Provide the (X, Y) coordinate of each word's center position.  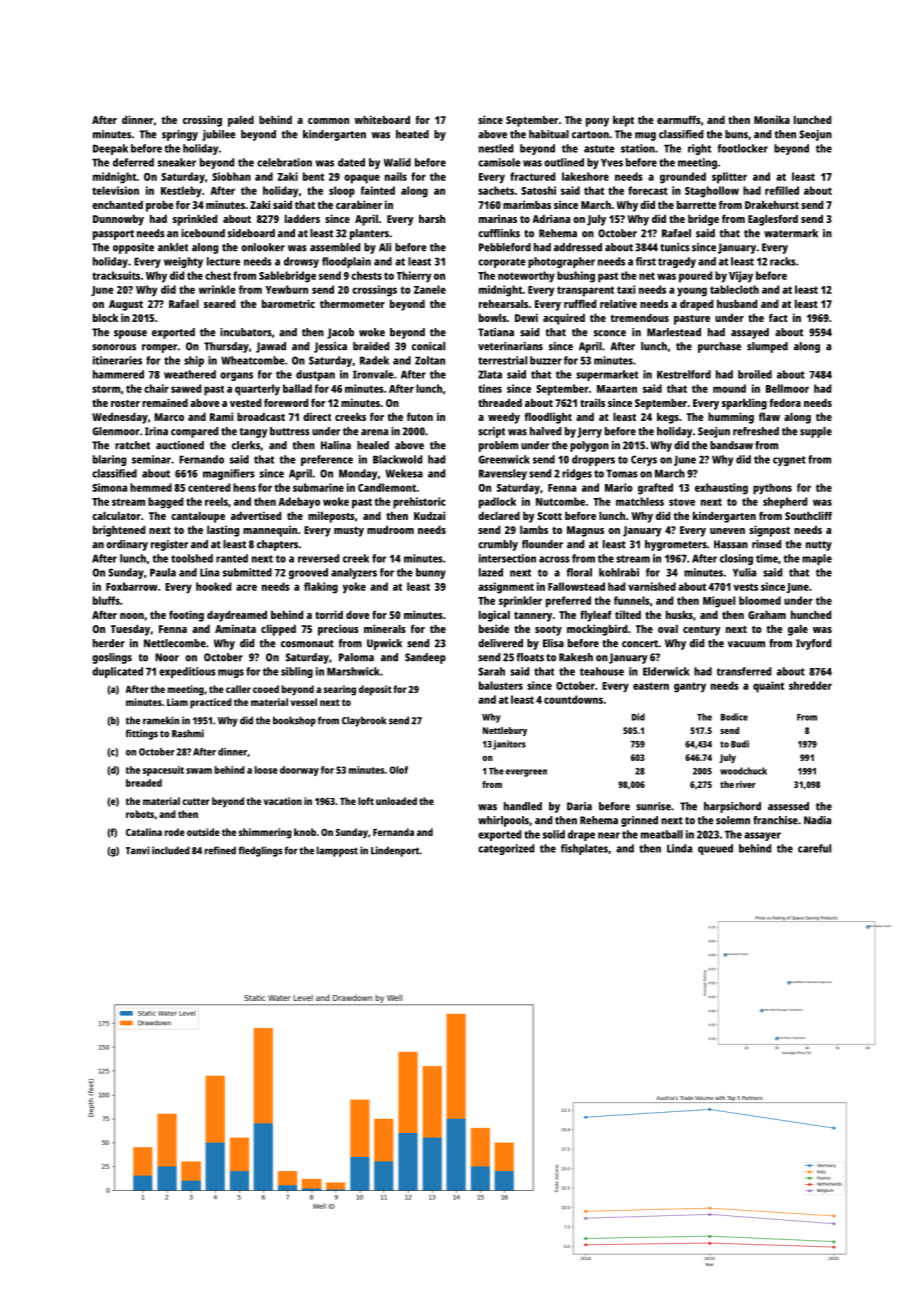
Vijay (741, 277)
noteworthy (526, 277)
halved (545, 431)
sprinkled (195, 220)
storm (106, 389)
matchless (640, 501)
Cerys (644, 460)
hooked (213, 586)
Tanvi (138, 850)
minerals (385, 628)
